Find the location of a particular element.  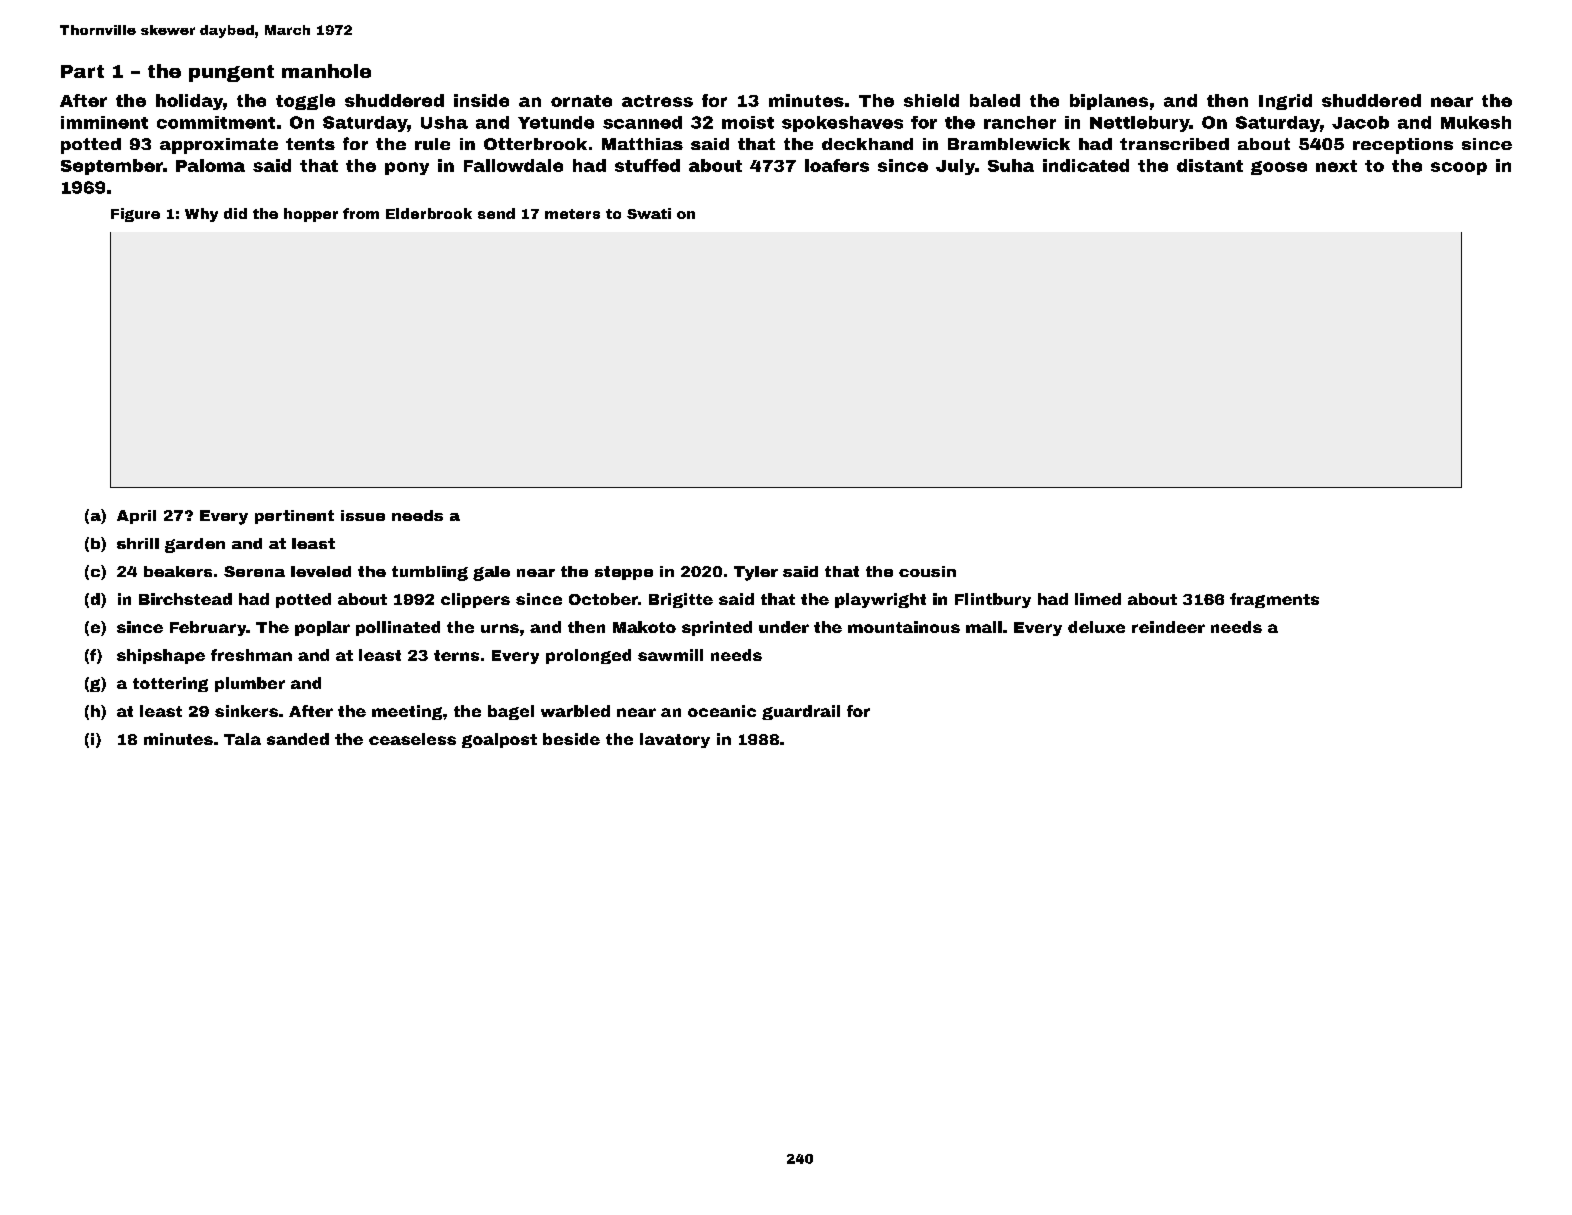

terns is located at coordinates (456, 655).
